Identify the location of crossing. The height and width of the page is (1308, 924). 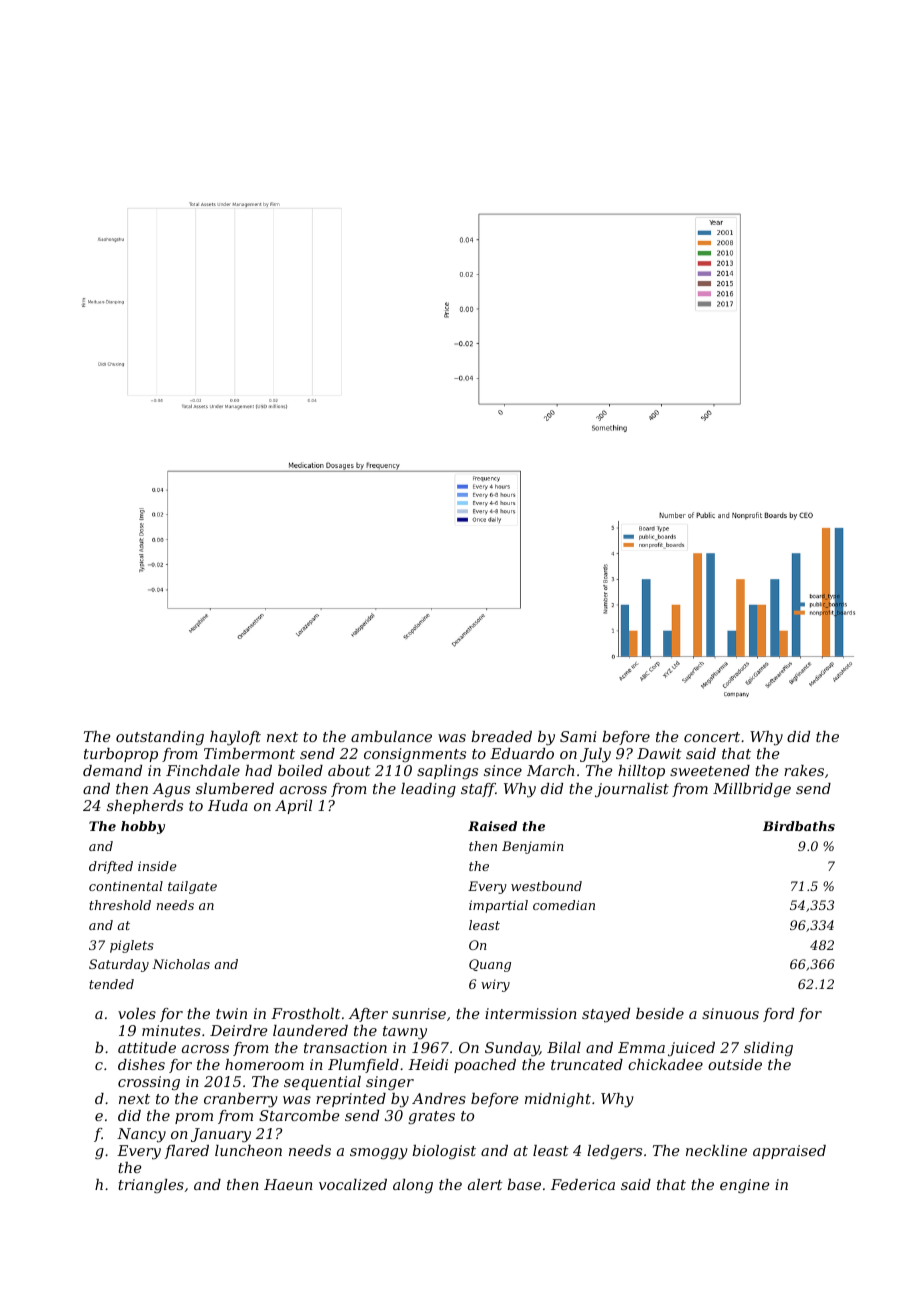
(149, 1083).
